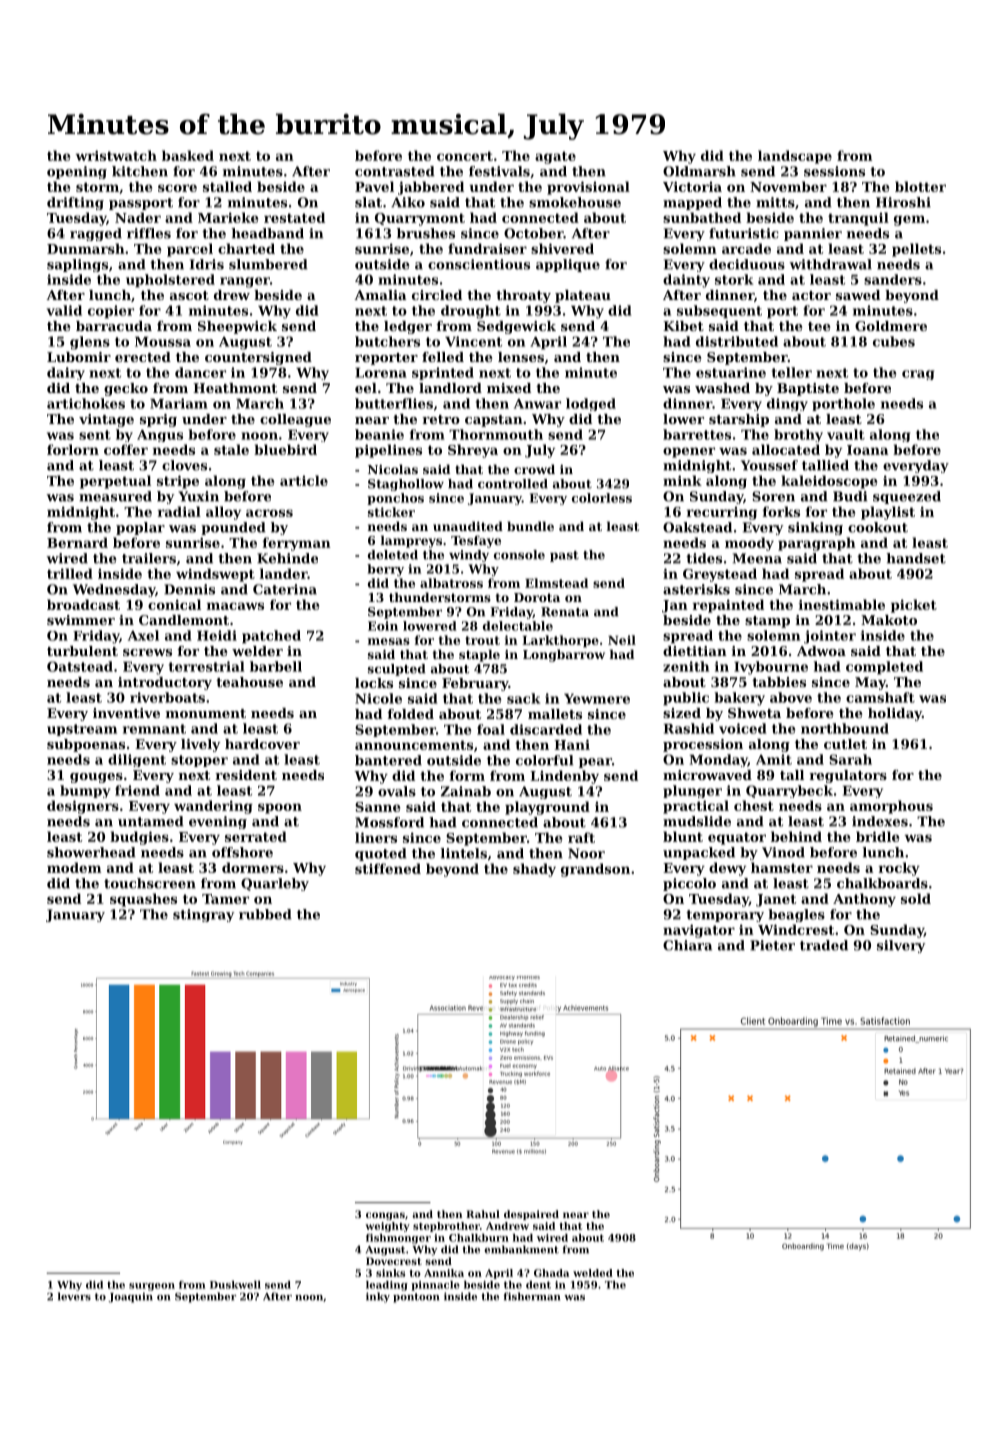 Image resolution: width=995 pixels, height=1441 pixels. I want to click on Longbarrow, so click(564, 655).
